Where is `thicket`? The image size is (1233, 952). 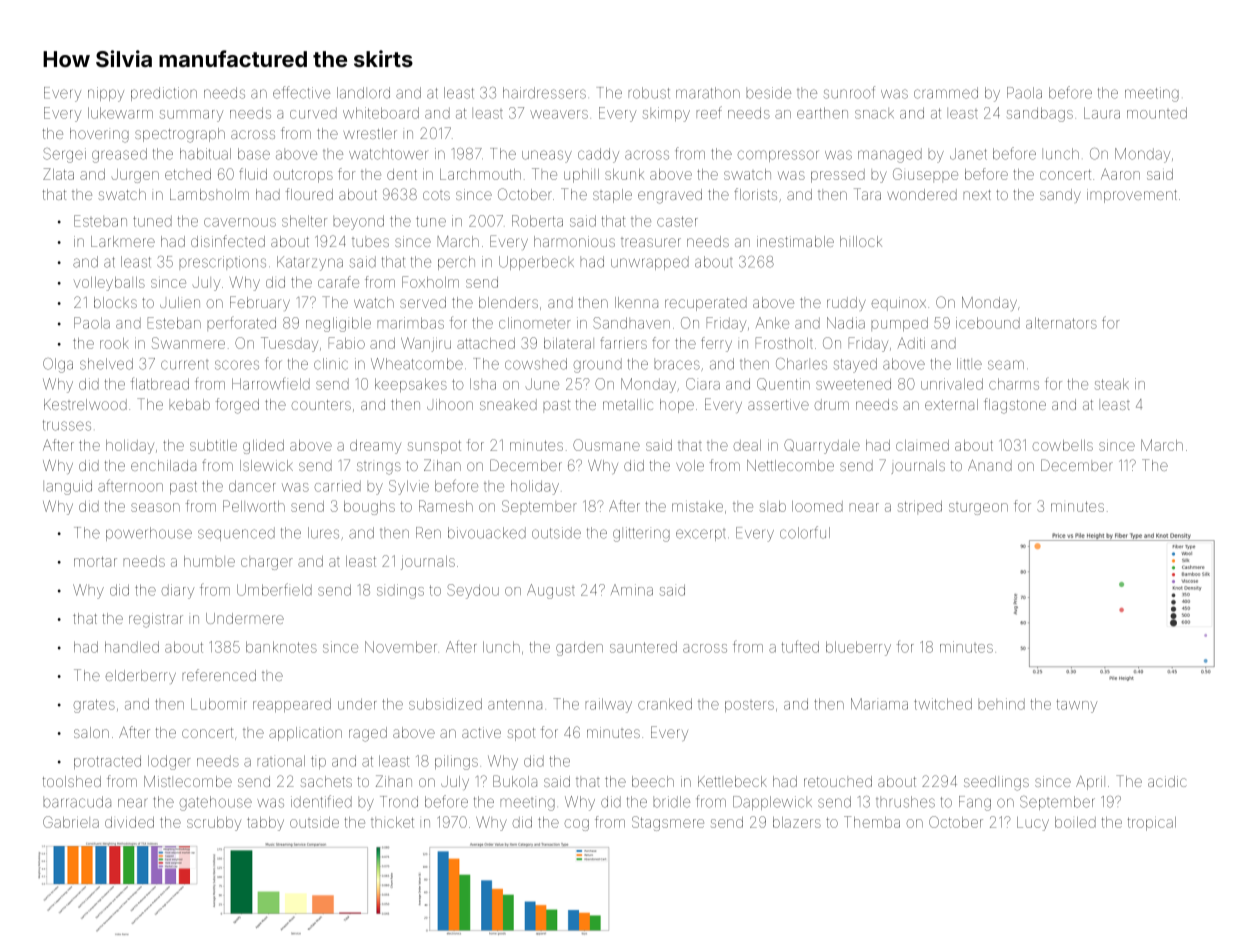 thicket is located at coordinates (392, 822).
